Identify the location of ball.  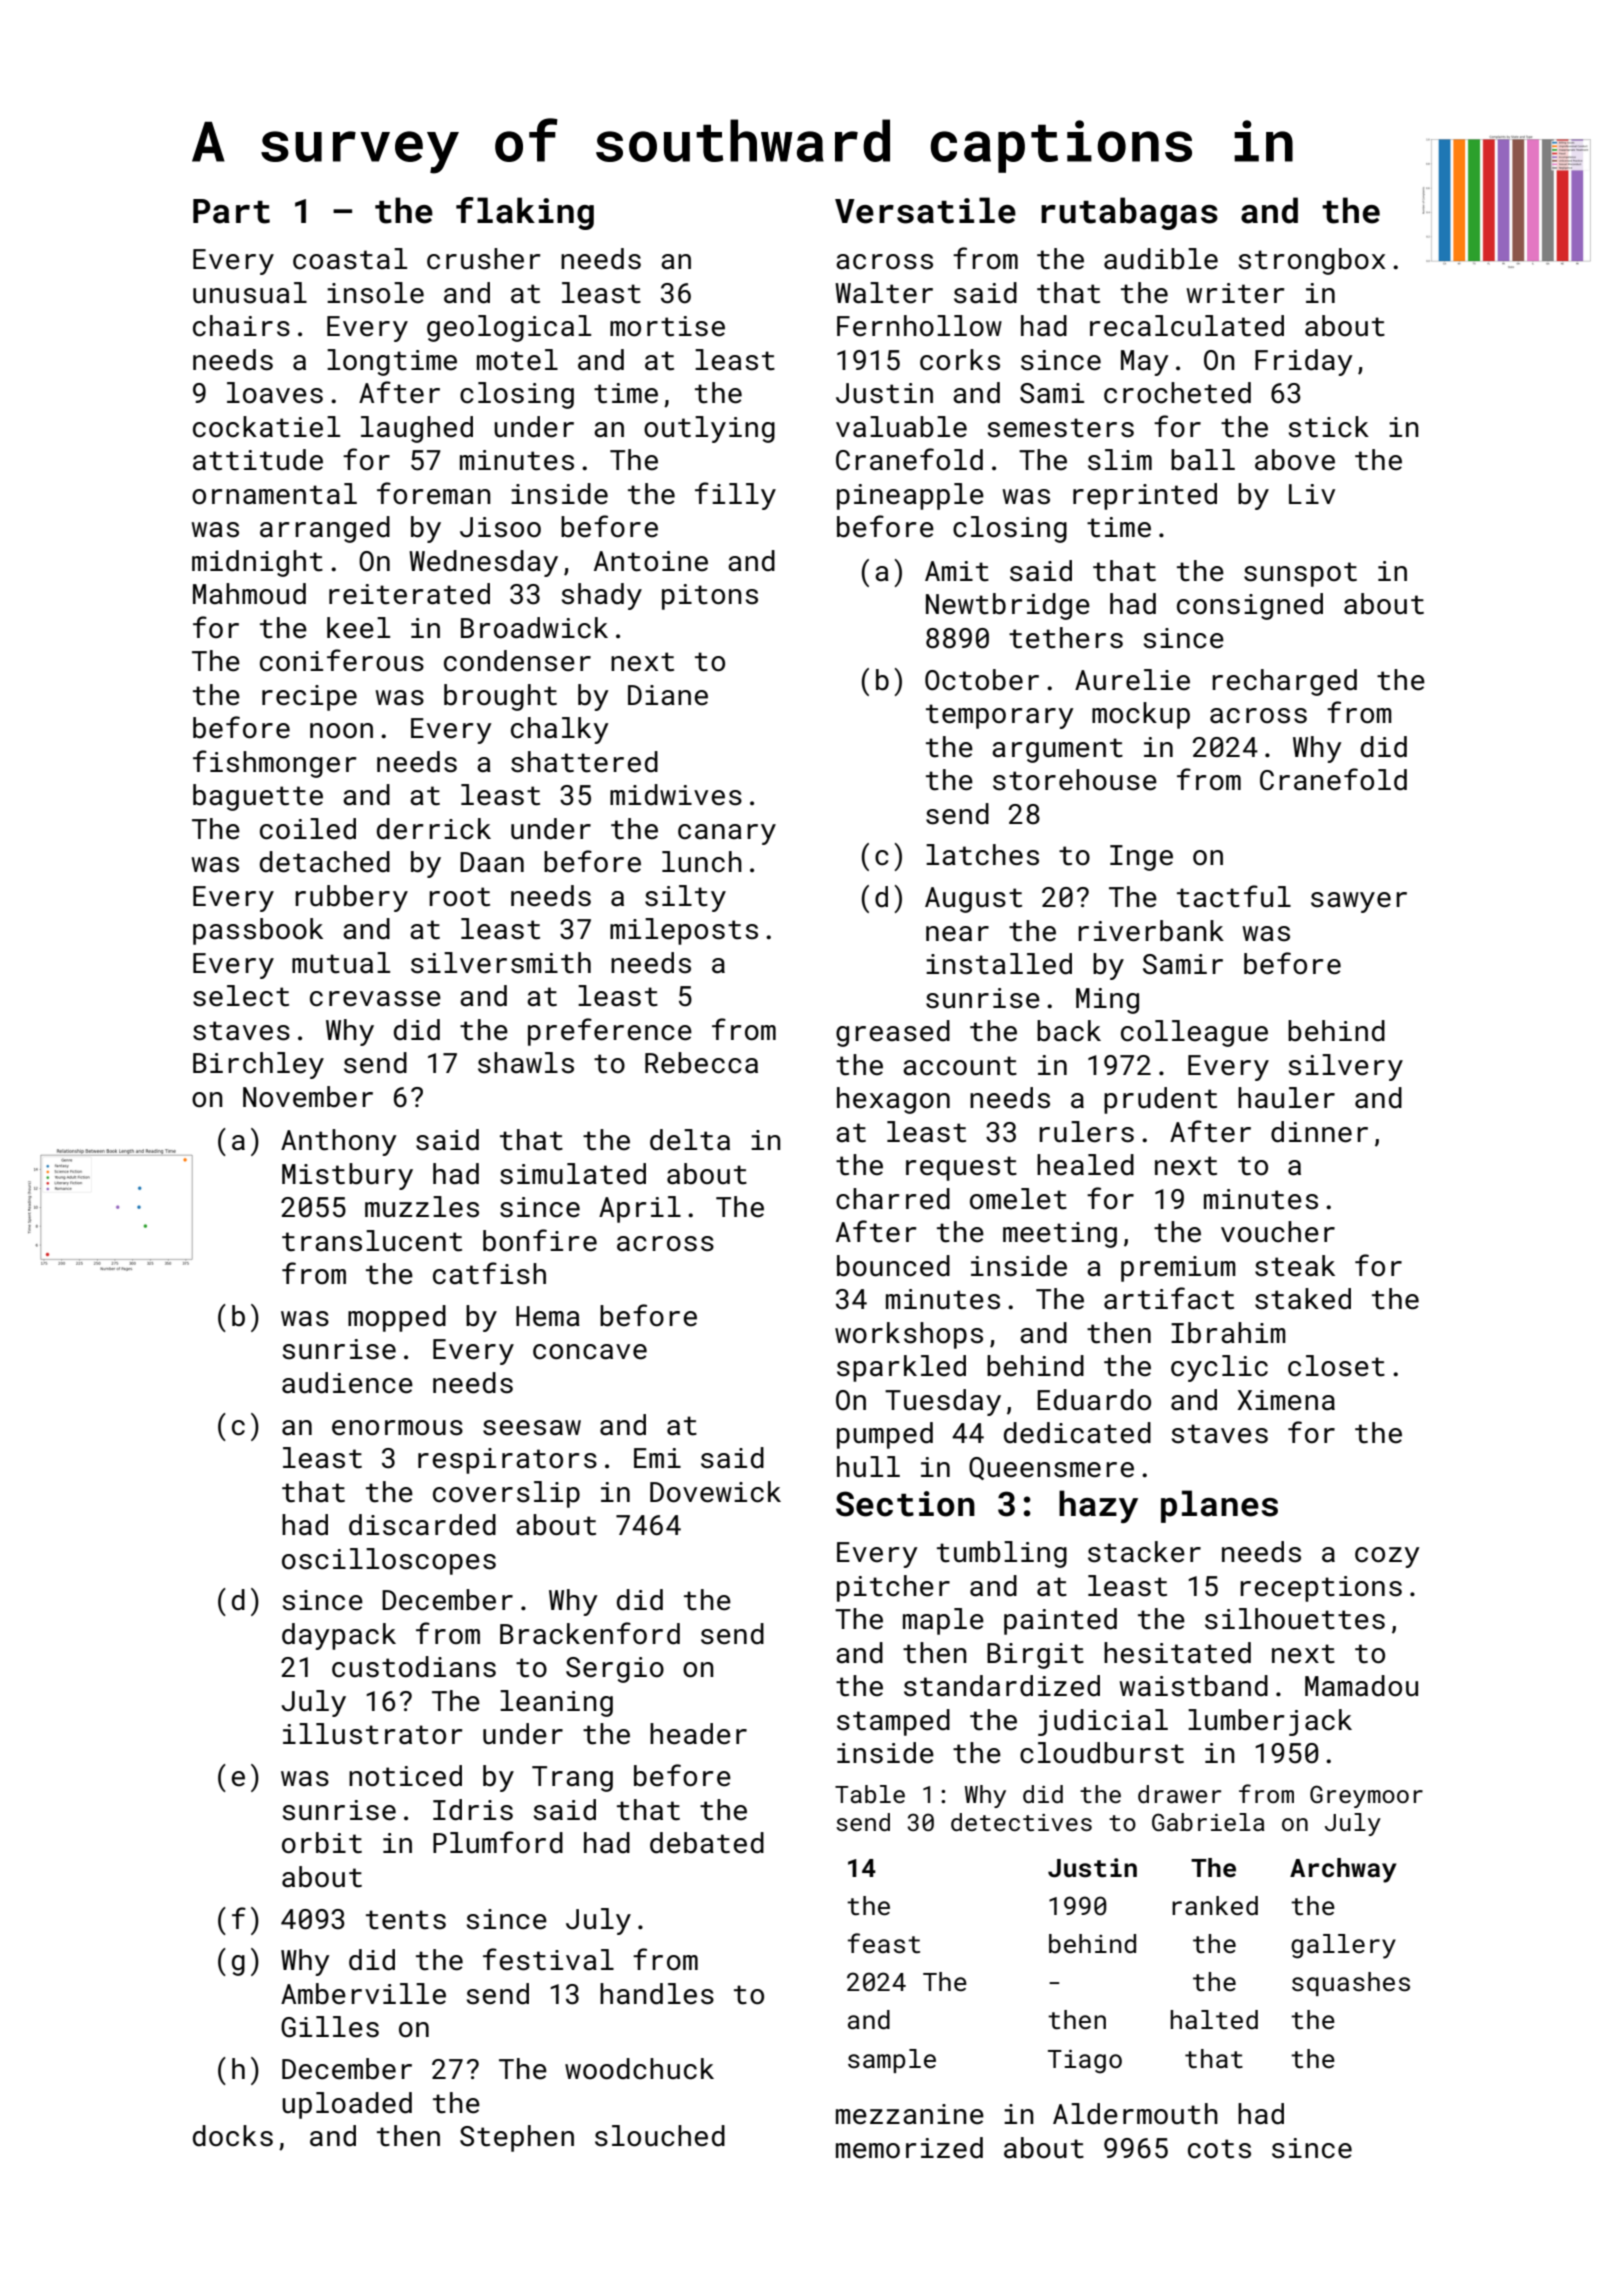
(1203, 460).
